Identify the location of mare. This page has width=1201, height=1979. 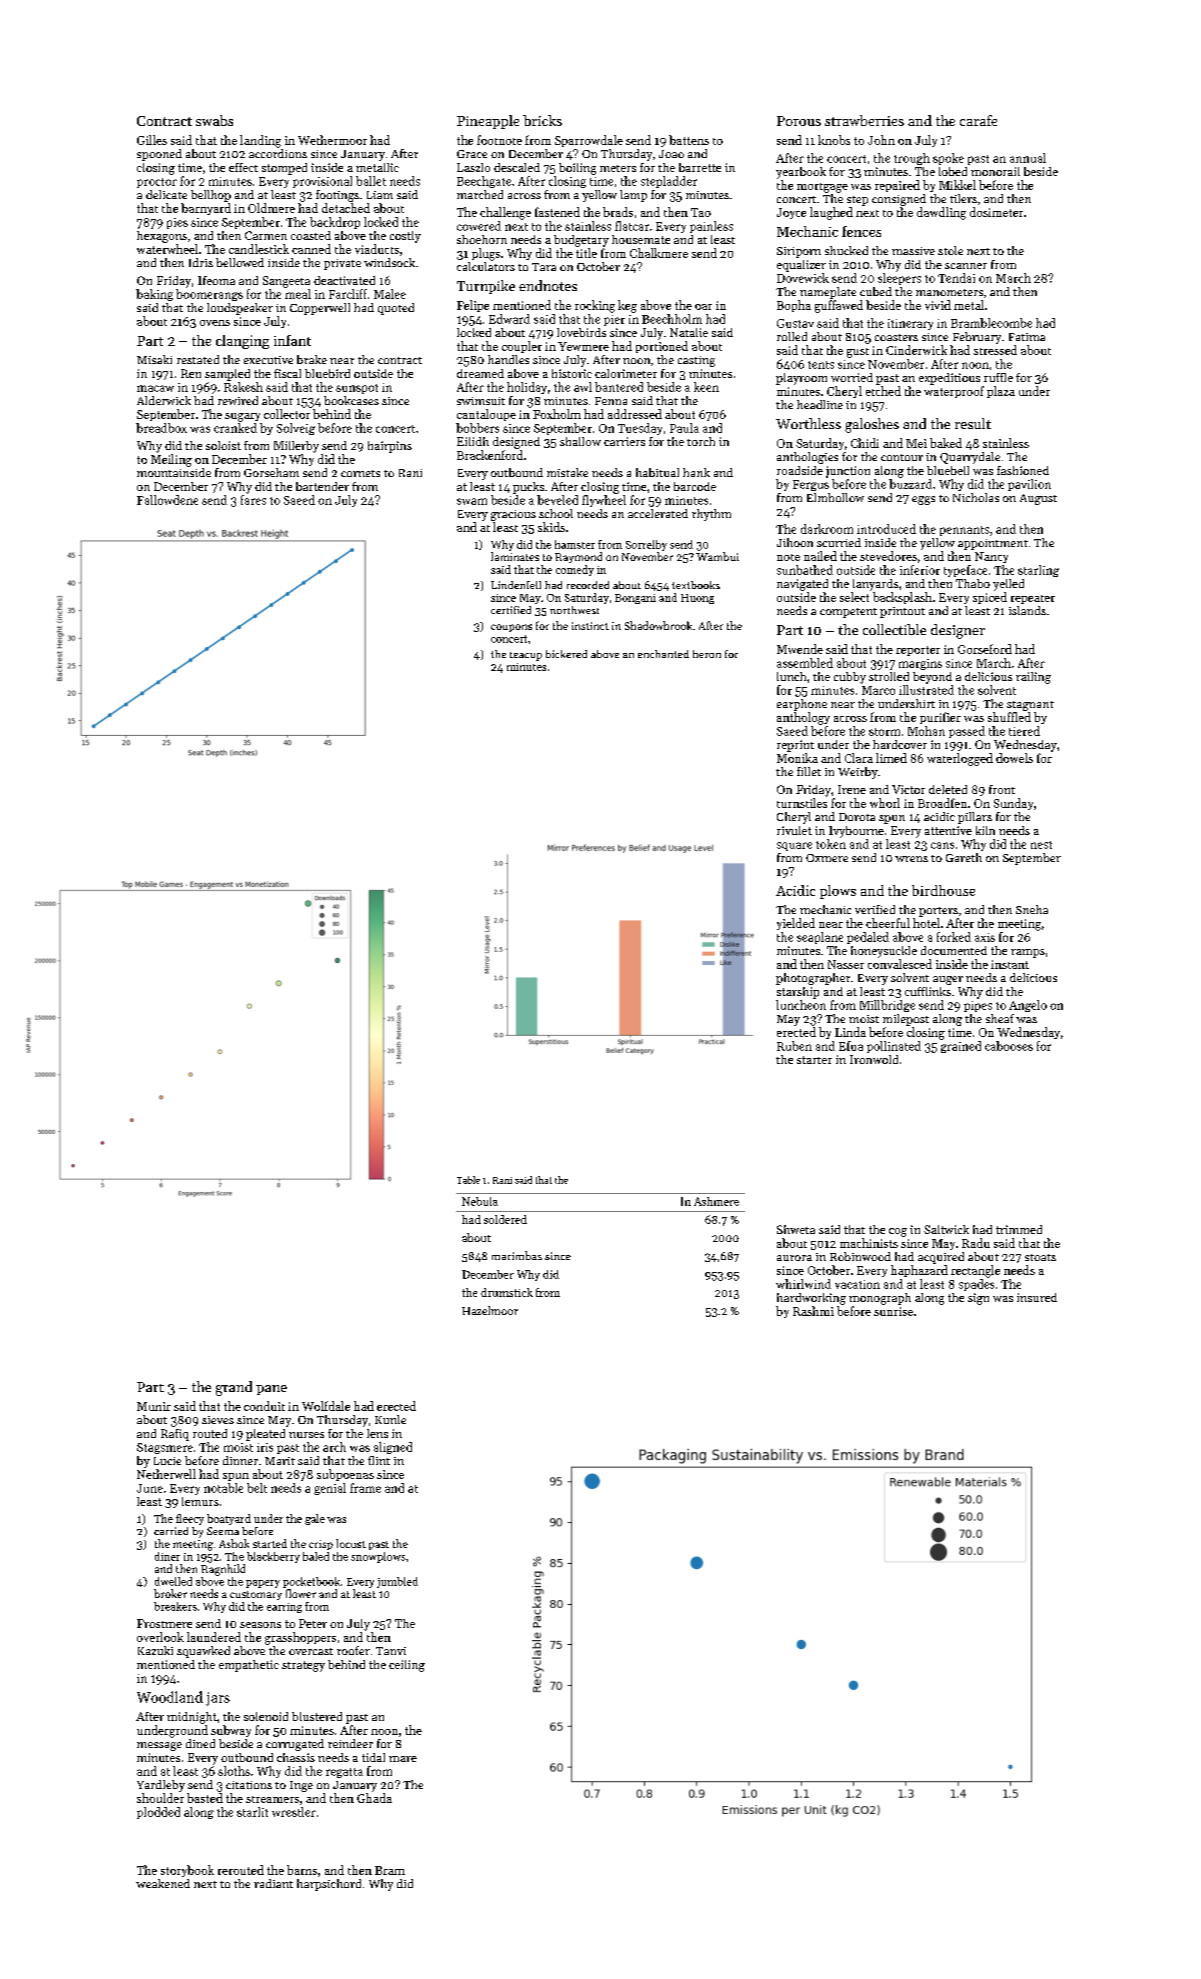
(403, 1759).
